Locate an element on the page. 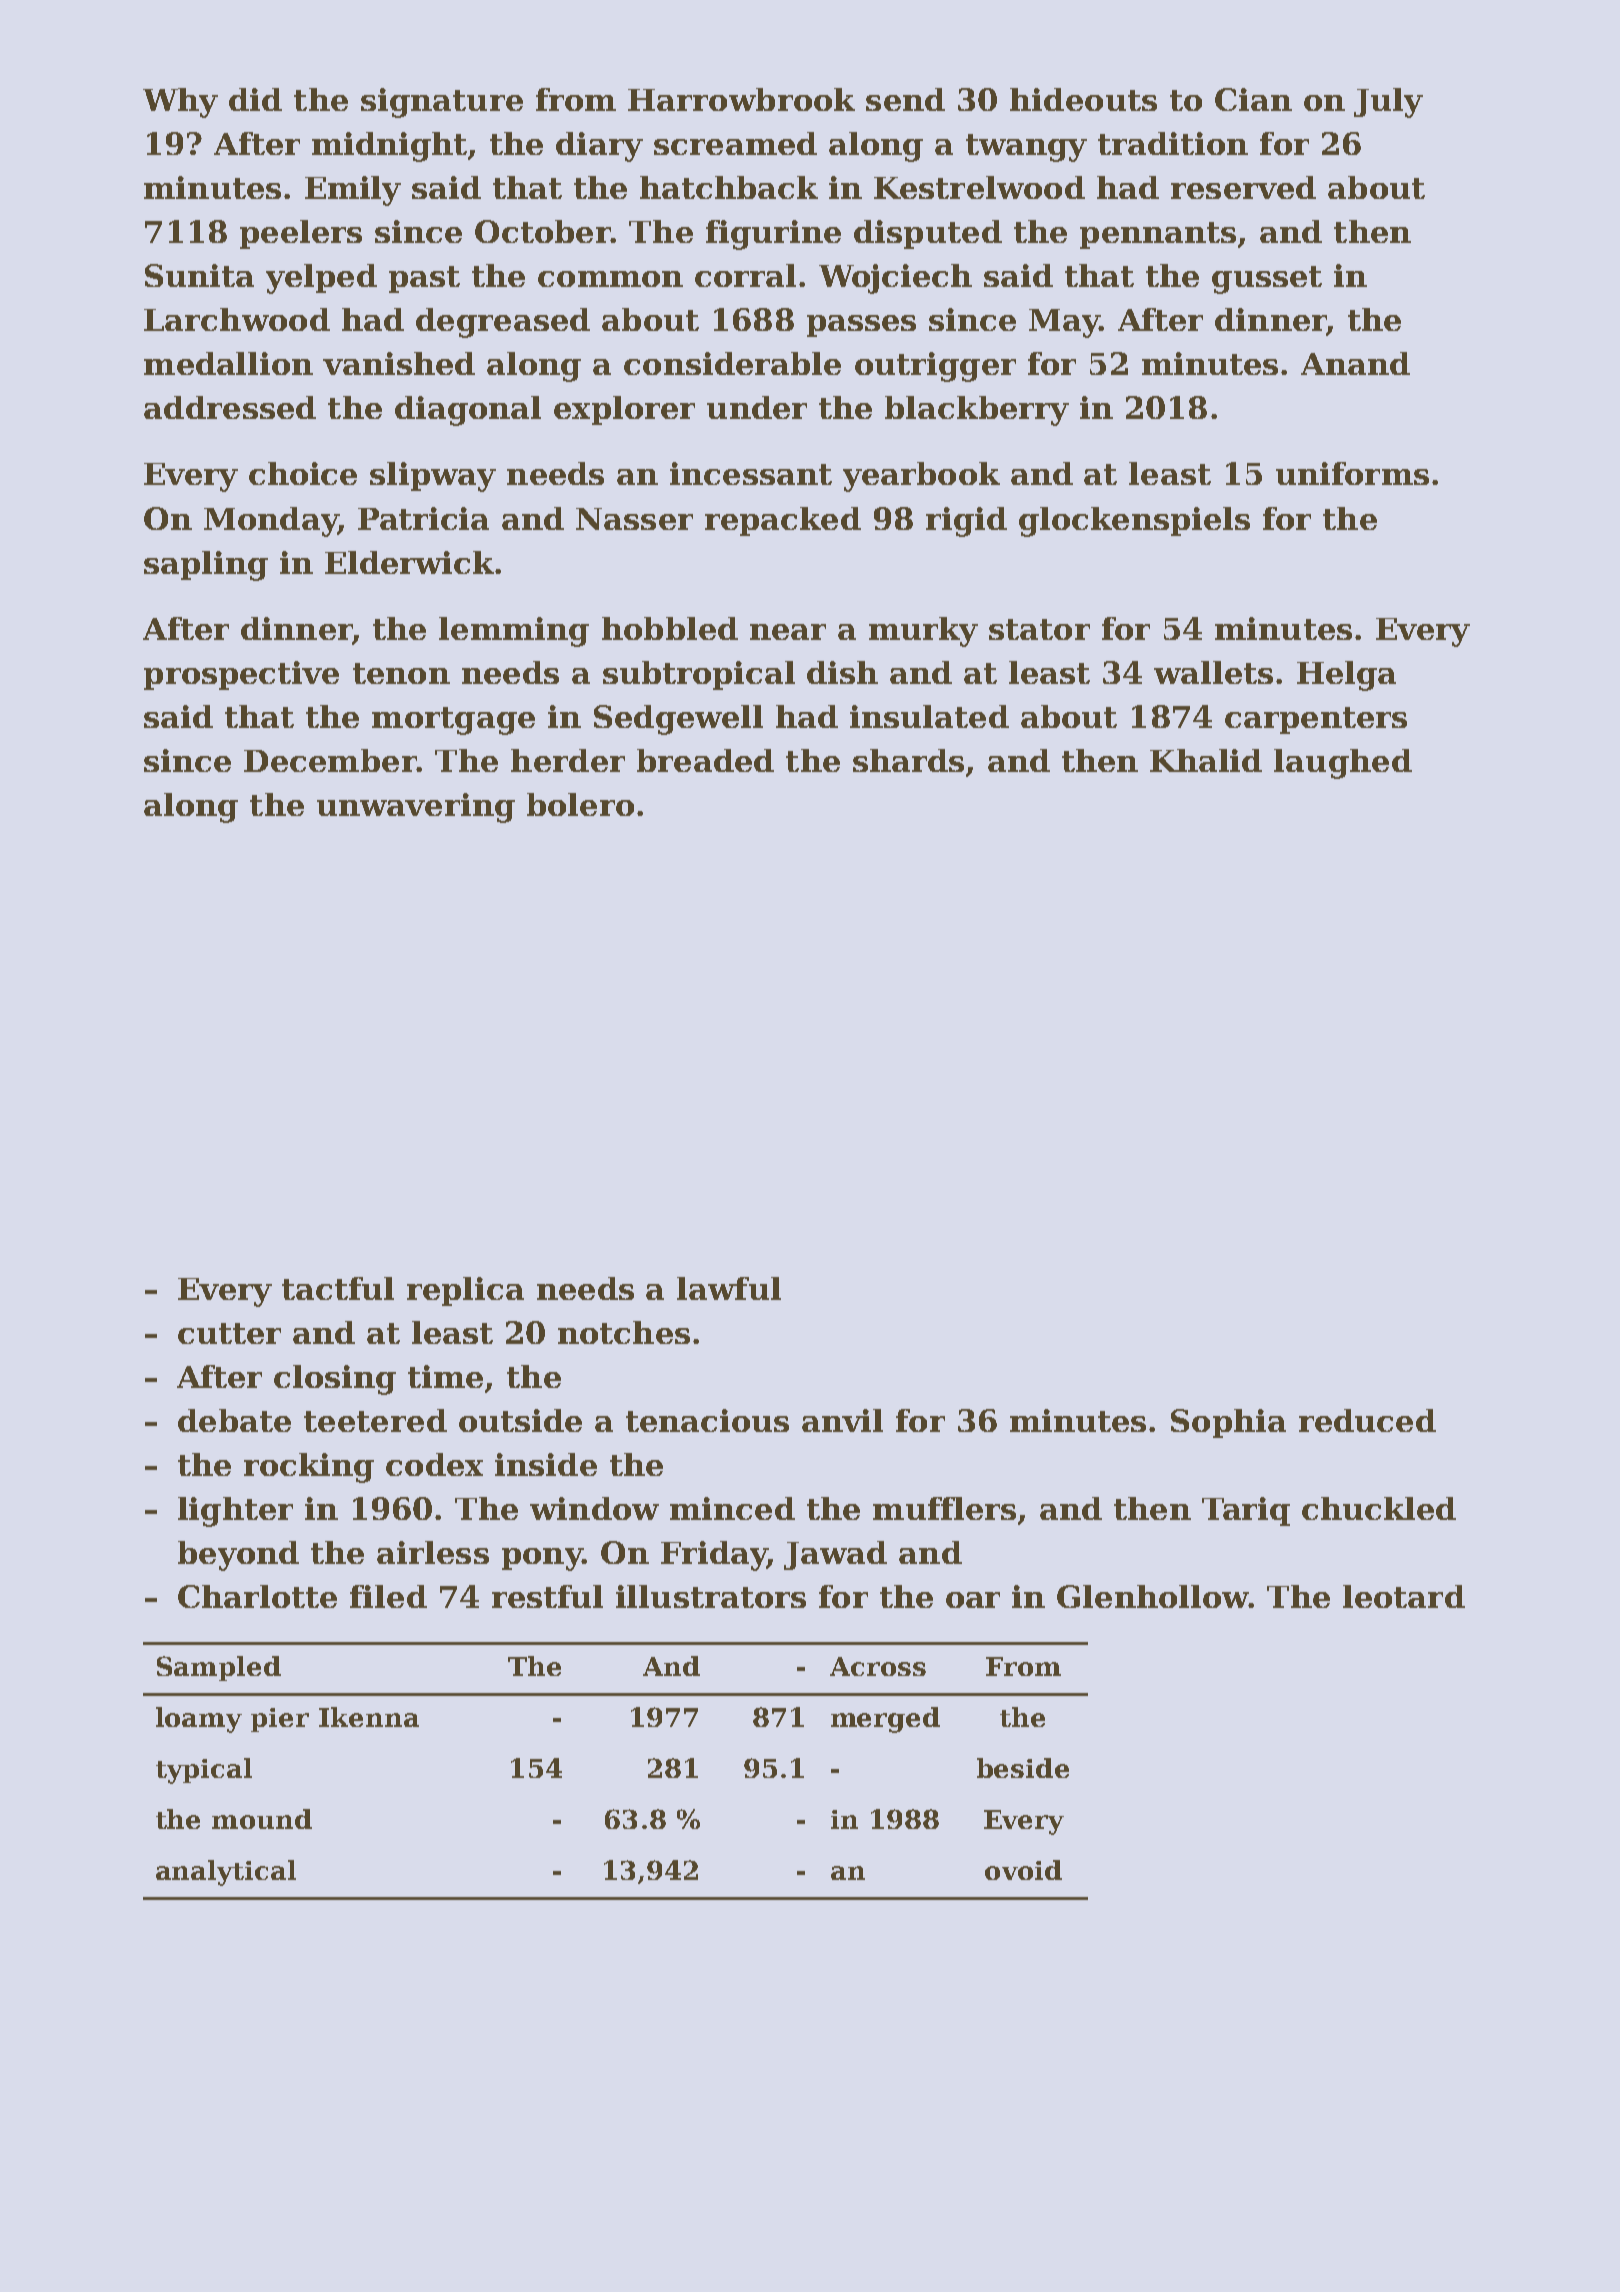  Why is located at coordinates (180, 103).
